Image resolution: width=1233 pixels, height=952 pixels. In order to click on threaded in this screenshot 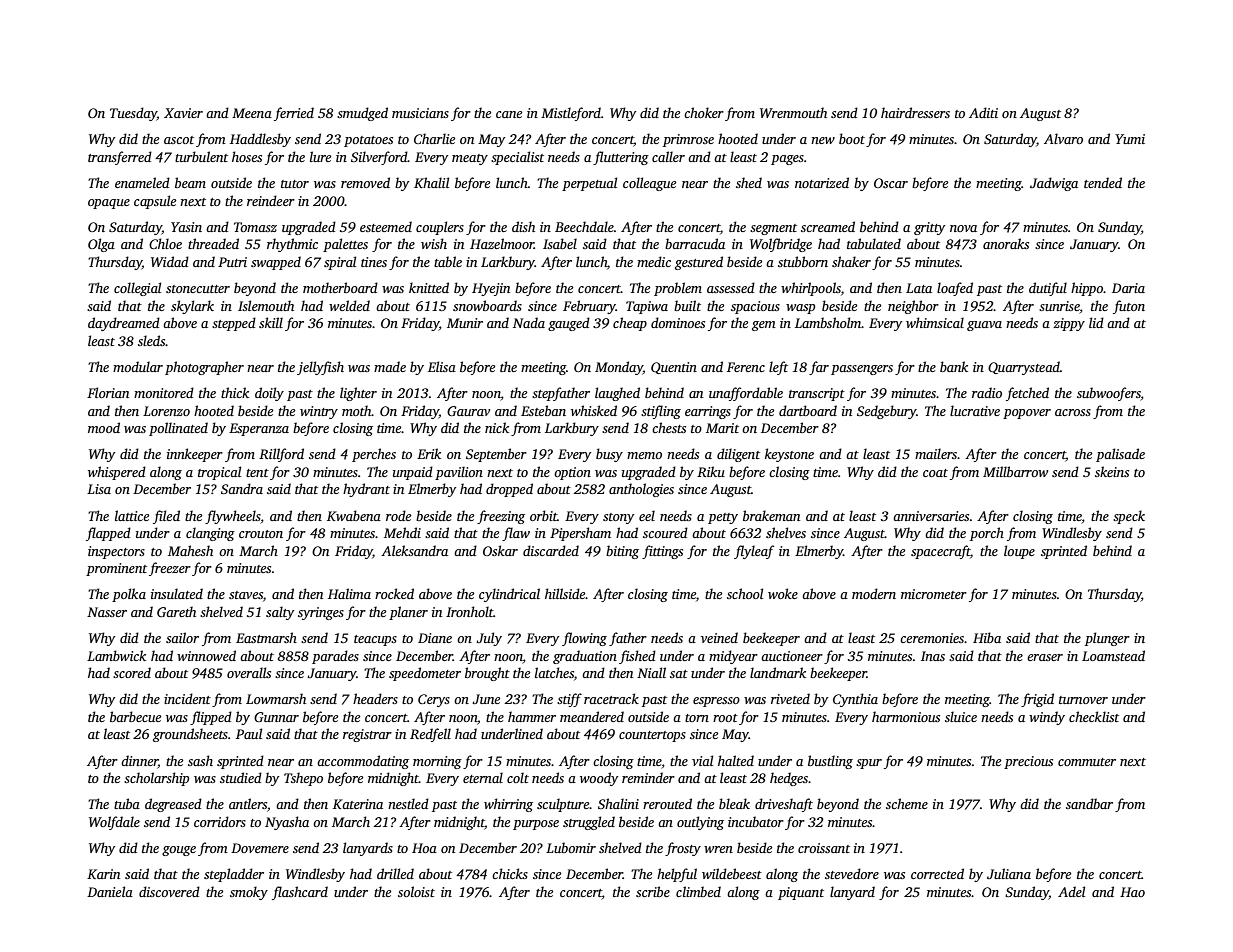, I will do `click(213, 243)`.
